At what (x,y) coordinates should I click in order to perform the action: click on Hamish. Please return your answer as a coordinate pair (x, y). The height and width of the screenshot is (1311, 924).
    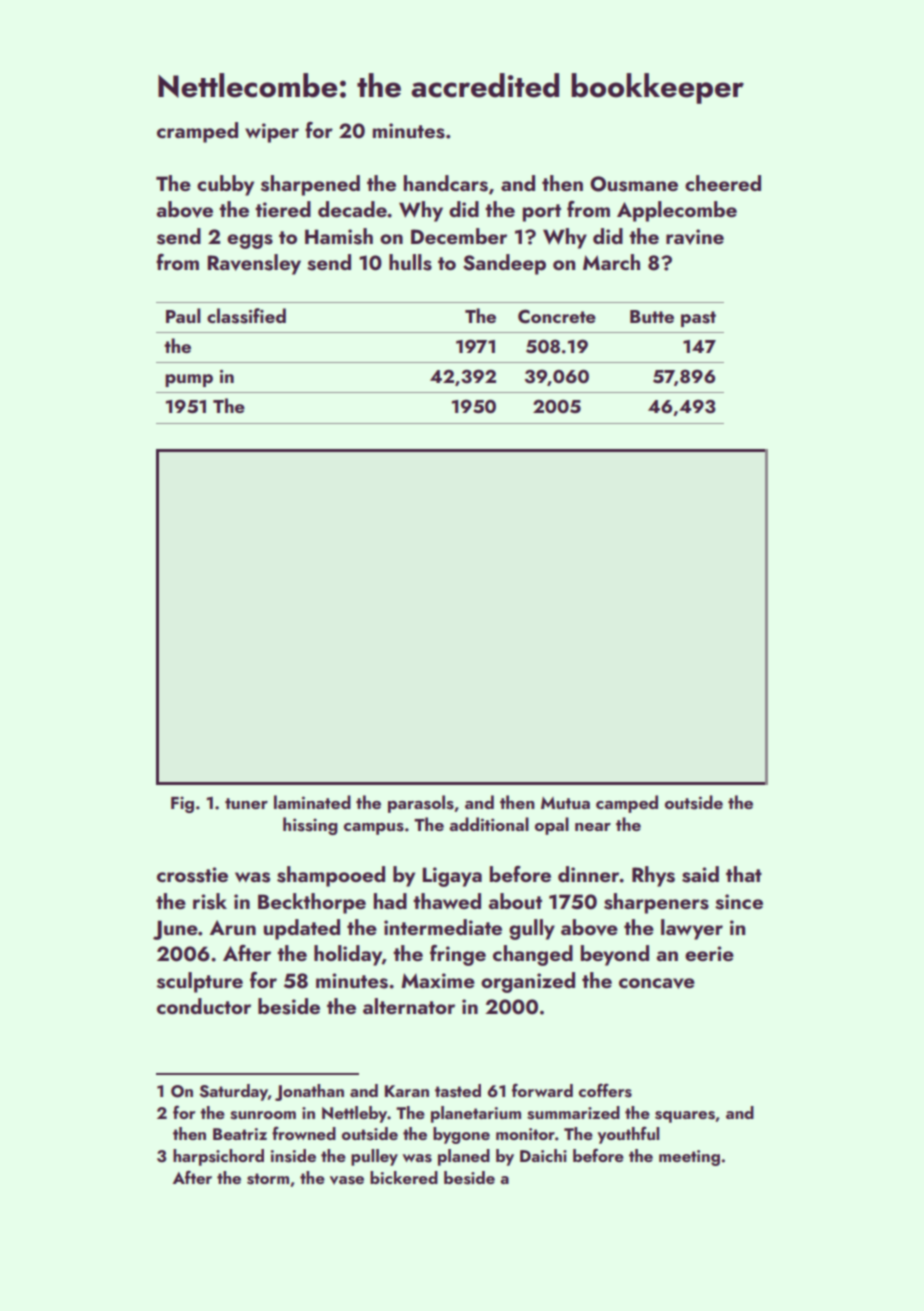
    Looking at the image, I should click on (339, 236).
